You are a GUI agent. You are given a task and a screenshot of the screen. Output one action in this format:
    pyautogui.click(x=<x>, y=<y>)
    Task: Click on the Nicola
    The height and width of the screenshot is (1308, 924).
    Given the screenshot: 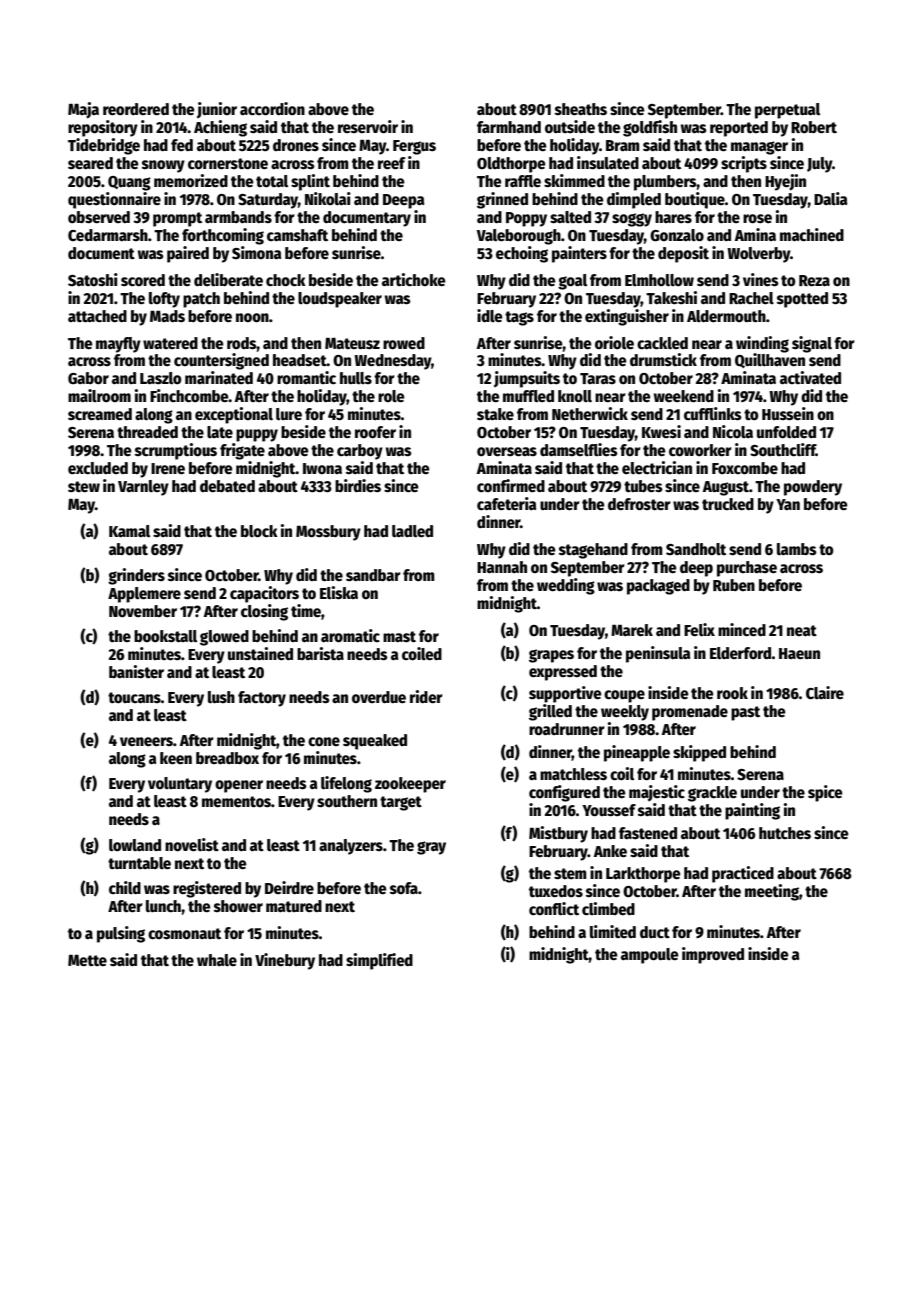 What is the action you would take?
    pyautogui.click(x=733, y=432)
